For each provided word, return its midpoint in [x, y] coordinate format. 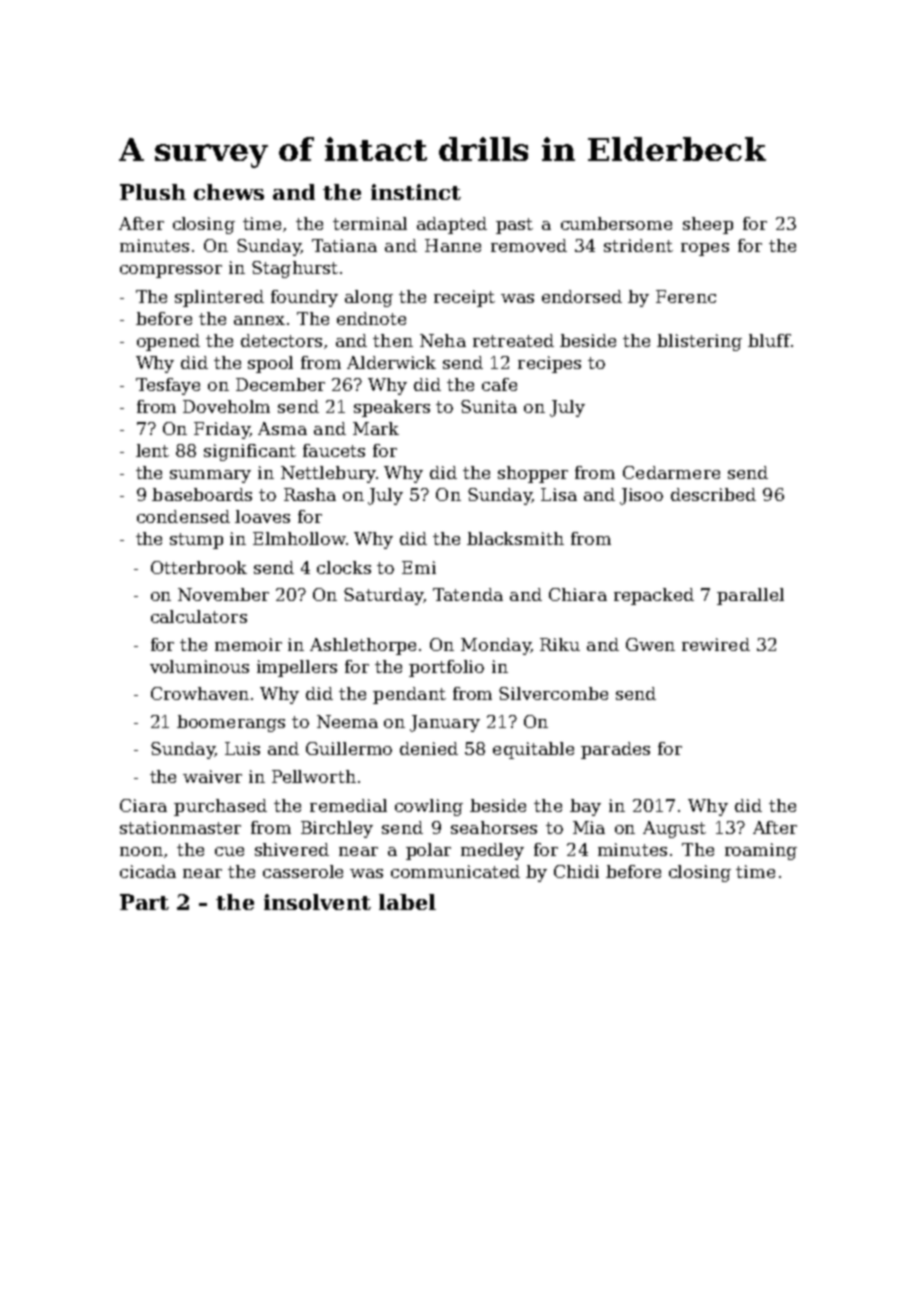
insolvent [317, 902]
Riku [560, 644]
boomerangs [231, 723]
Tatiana [344, 245]
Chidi [576, 871]
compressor [171, 271]
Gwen [650, 644]
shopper [533, 474]
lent [152, 450]
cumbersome [616, 223]
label [407, 902]
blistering [699, 342]
